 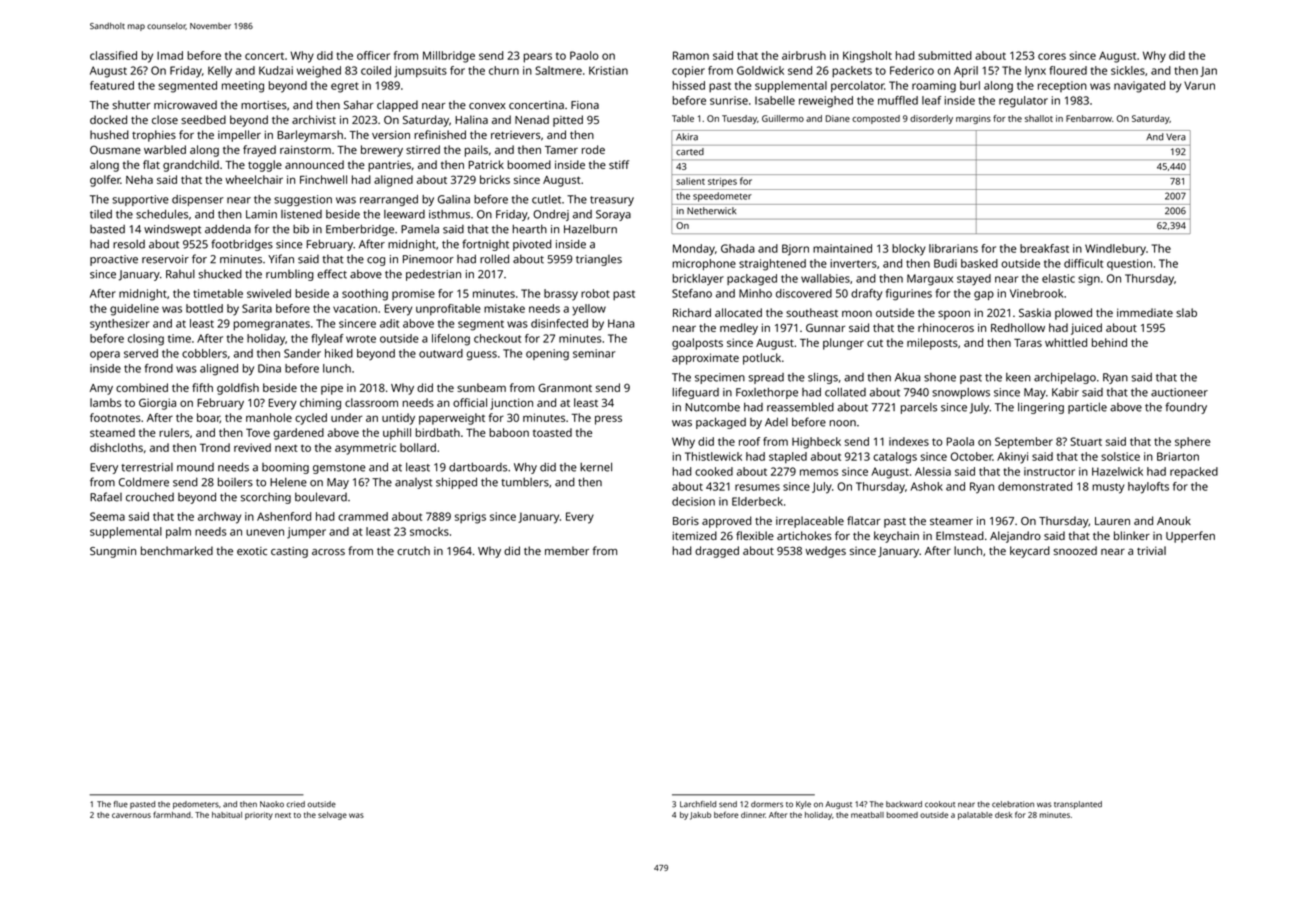 What do you see at coordinates (608, 420) in the screenshot?
I see `press` at bounding box center [608, 420].
